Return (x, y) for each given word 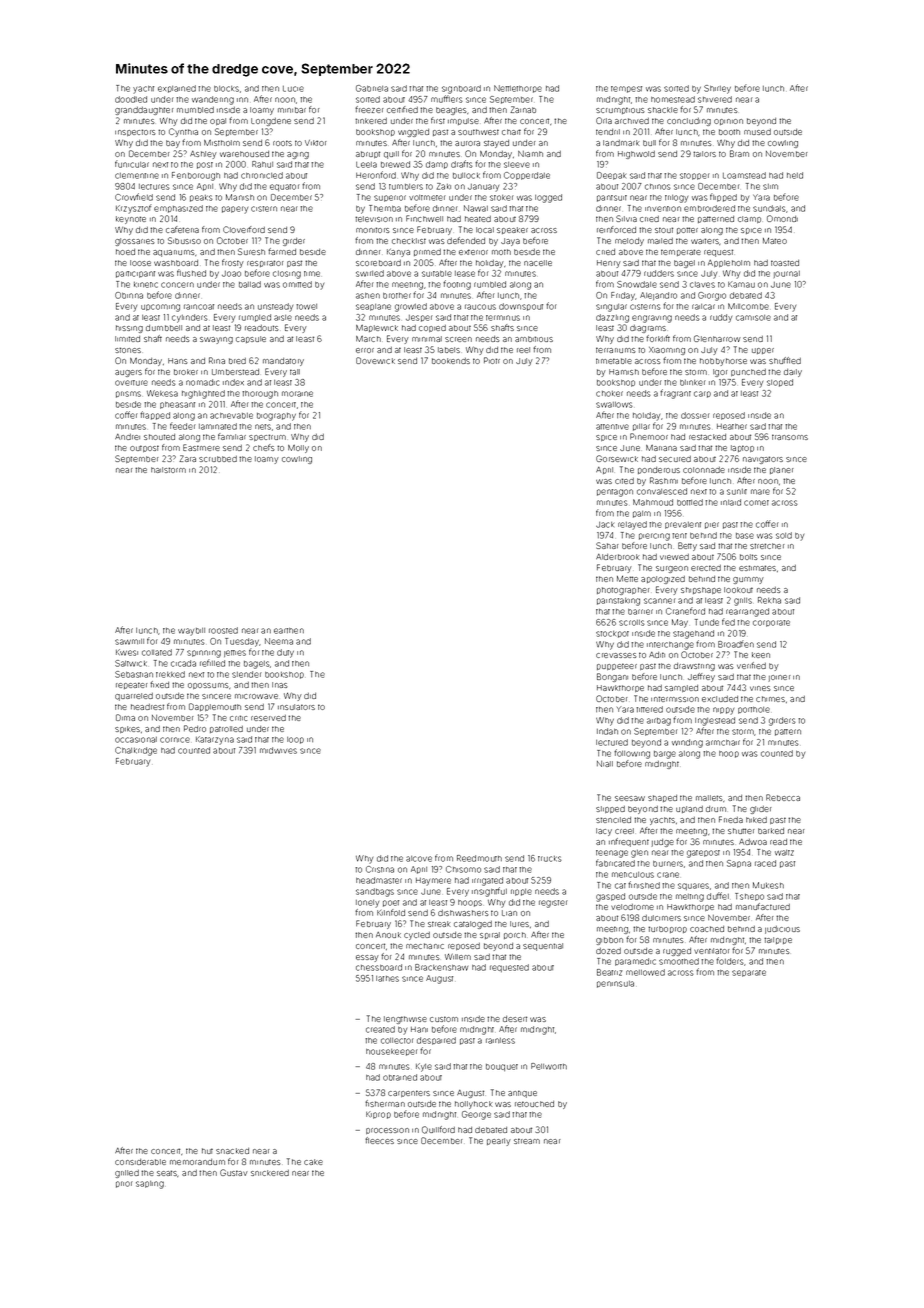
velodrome (632, 907)
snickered (270, 1173)
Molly (298, 449)
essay (367, 958)
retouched (534, 1104)
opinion (728, 122)
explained (177, 89)
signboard (461, 89)
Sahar (607, 545)
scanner (660, 601)
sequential (543, 947)
